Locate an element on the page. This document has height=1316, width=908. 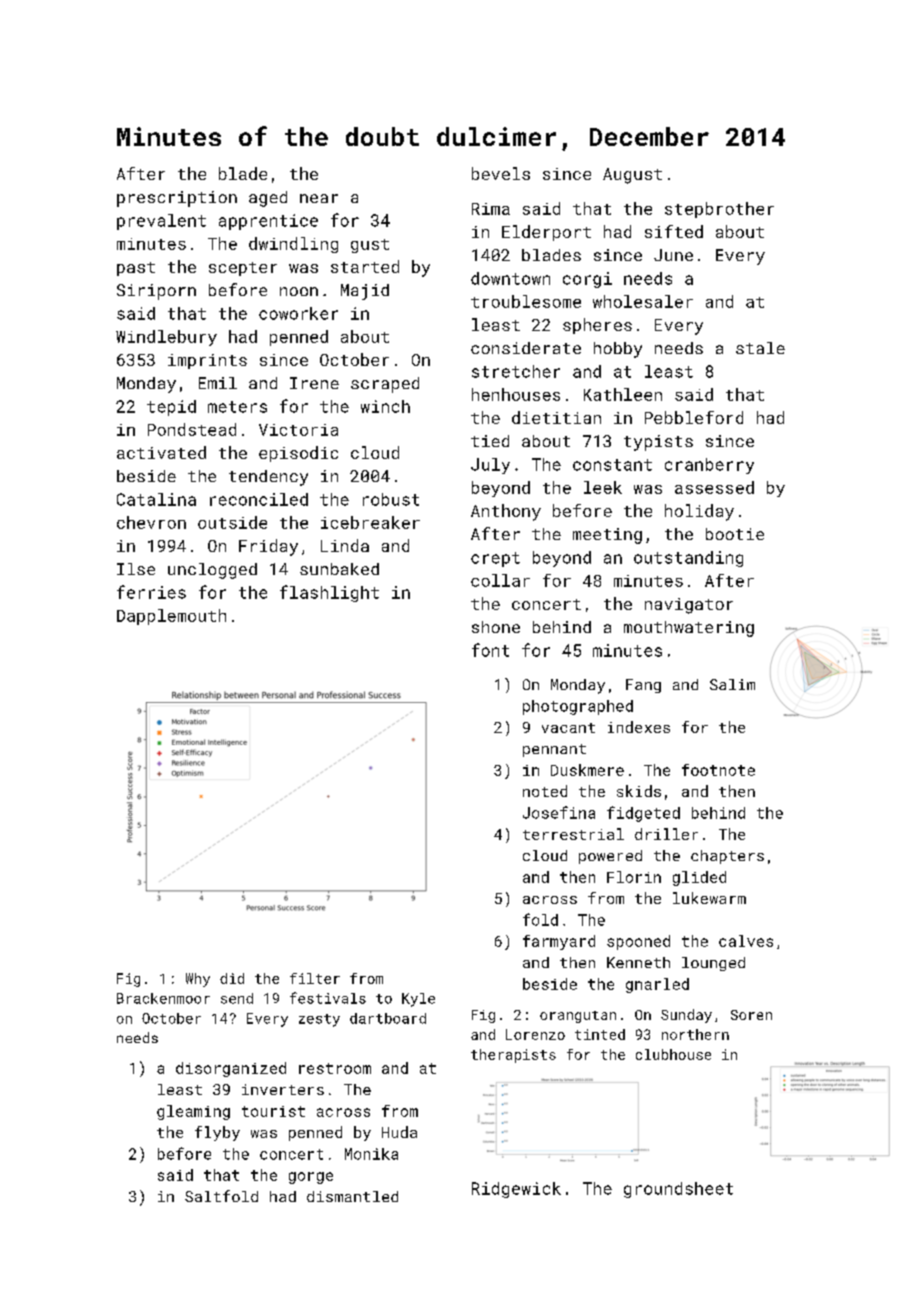
collar is located at coordinates (500, 580).
